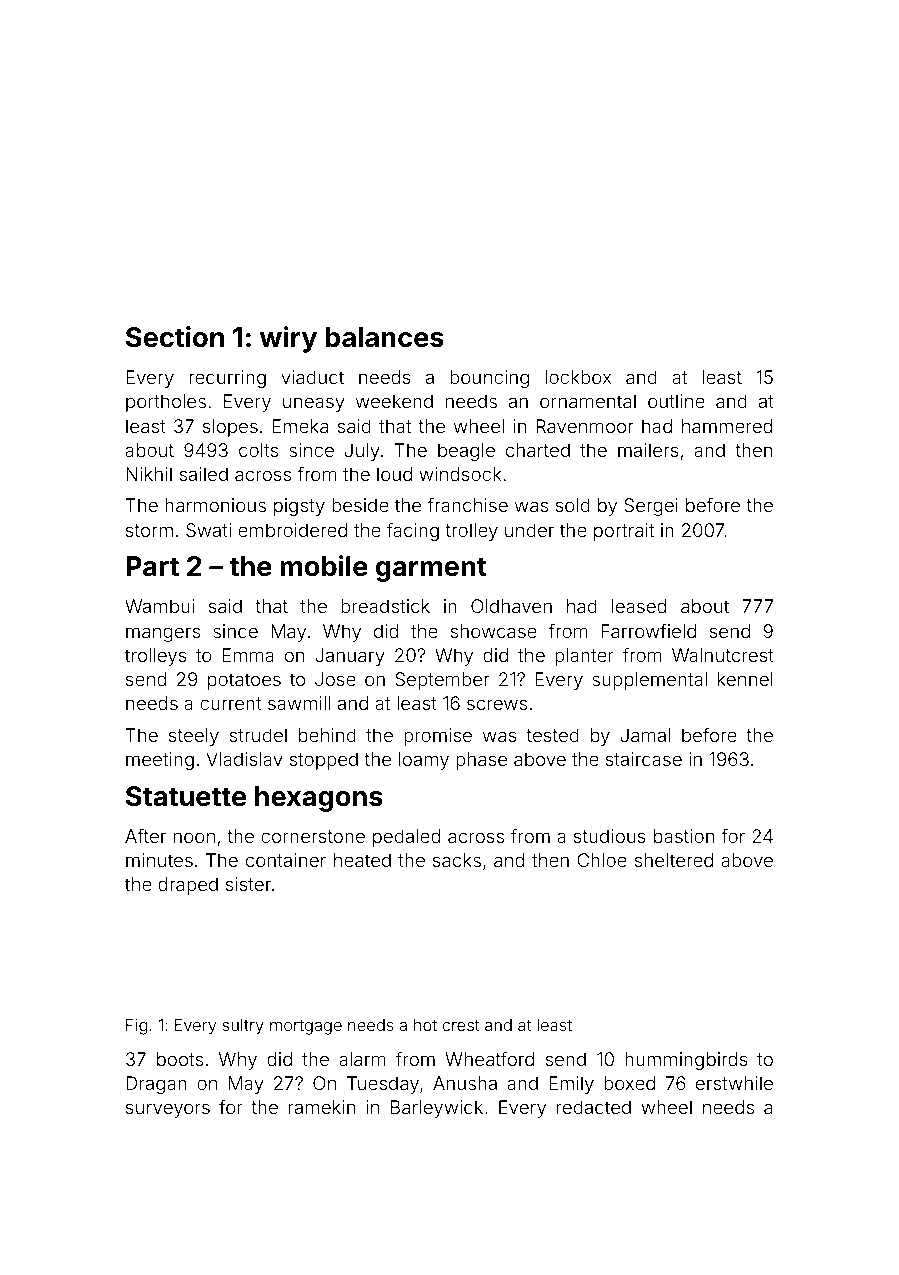 Image resolution: width=899 pixels, height=1275 pixels. I want to click on outline, so click(676, 401).
